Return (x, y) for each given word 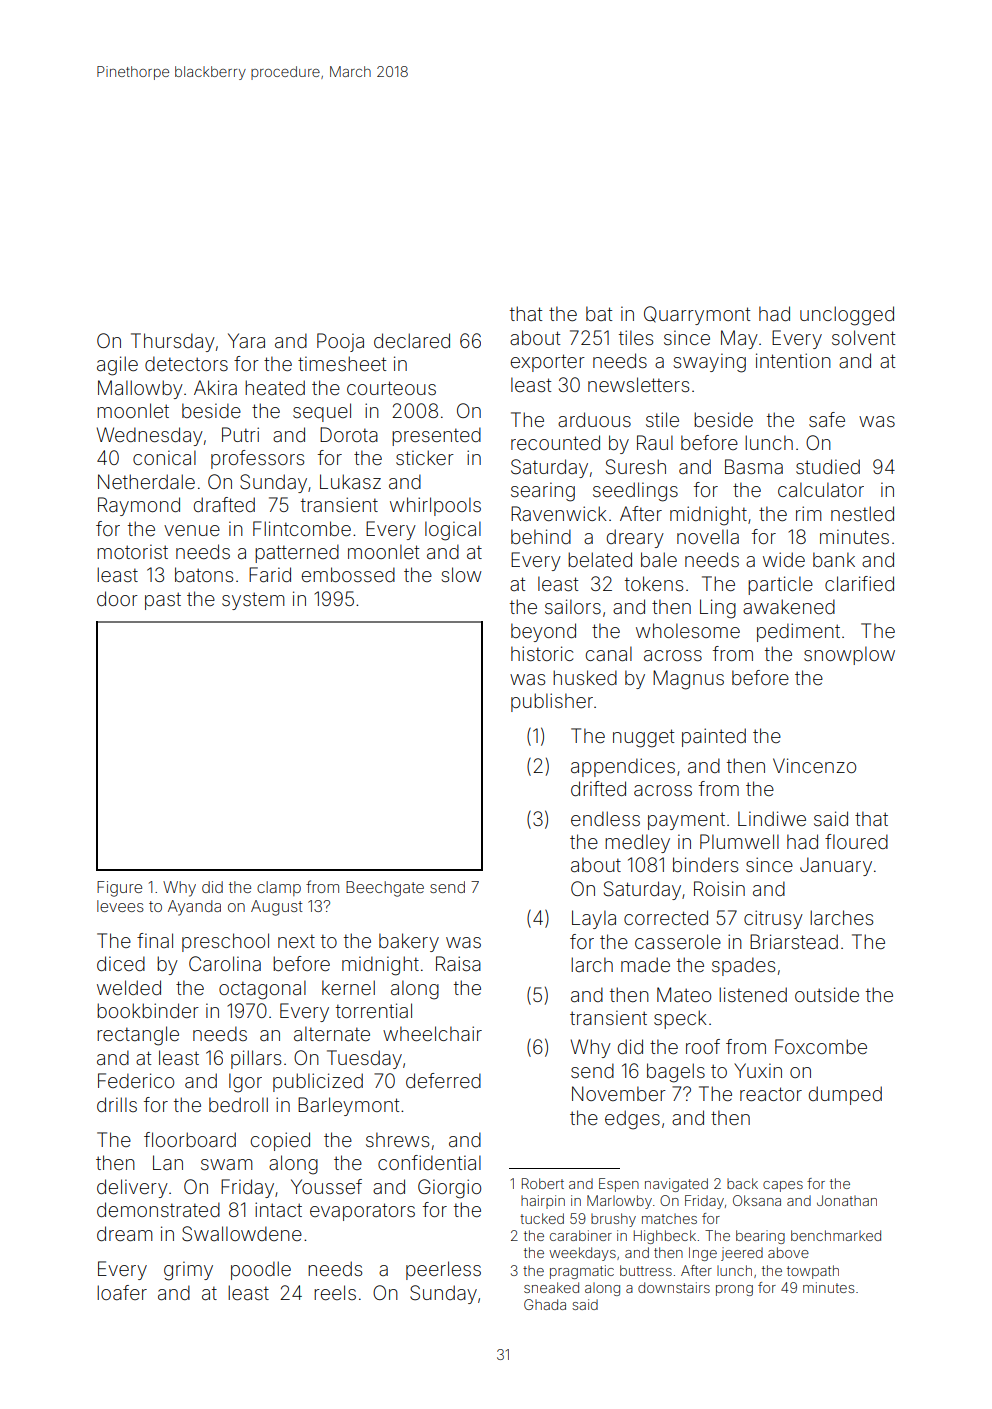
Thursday (173, 342)
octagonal (262, 990)
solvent (863, 337)
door (117, 598)
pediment (798, 632)
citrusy (773, 919)
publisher (552, 702)
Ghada (545, 1304)
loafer (122, 1292)
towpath (813, 1272)
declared (412, 340)
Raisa (458, 963)
